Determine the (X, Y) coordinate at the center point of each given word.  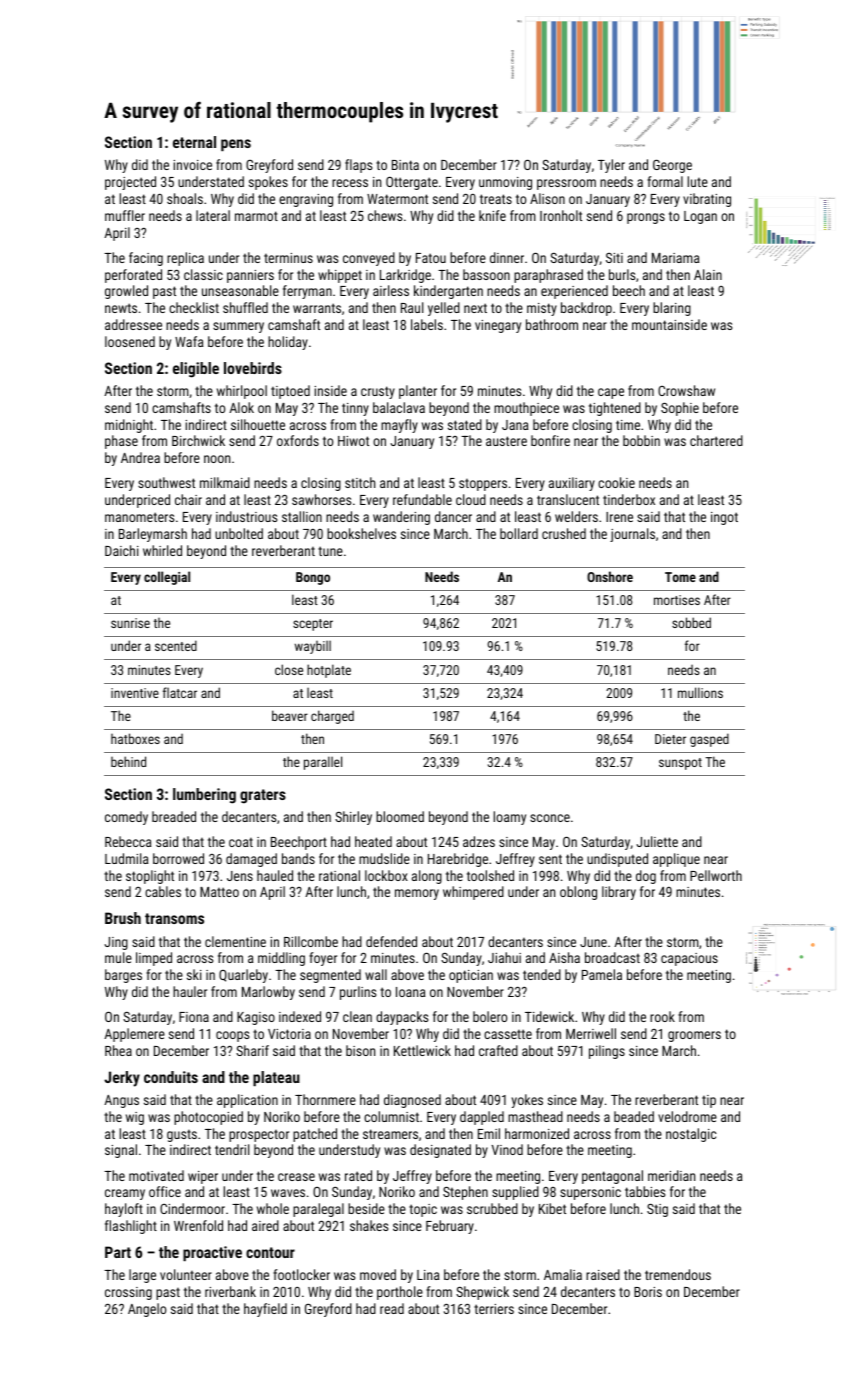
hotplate (329, 671)
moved (378, 1274)
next (475, 308)
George (672, 166)
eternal (194, 142)
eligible (196, 370)
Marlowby (268, 993)
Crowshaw (686, 390)
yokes (527, 1101)
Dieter (670, 739)
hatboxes (135, 738)
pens (236, 145)
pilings (607, 1052)
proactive (212, 1253)
